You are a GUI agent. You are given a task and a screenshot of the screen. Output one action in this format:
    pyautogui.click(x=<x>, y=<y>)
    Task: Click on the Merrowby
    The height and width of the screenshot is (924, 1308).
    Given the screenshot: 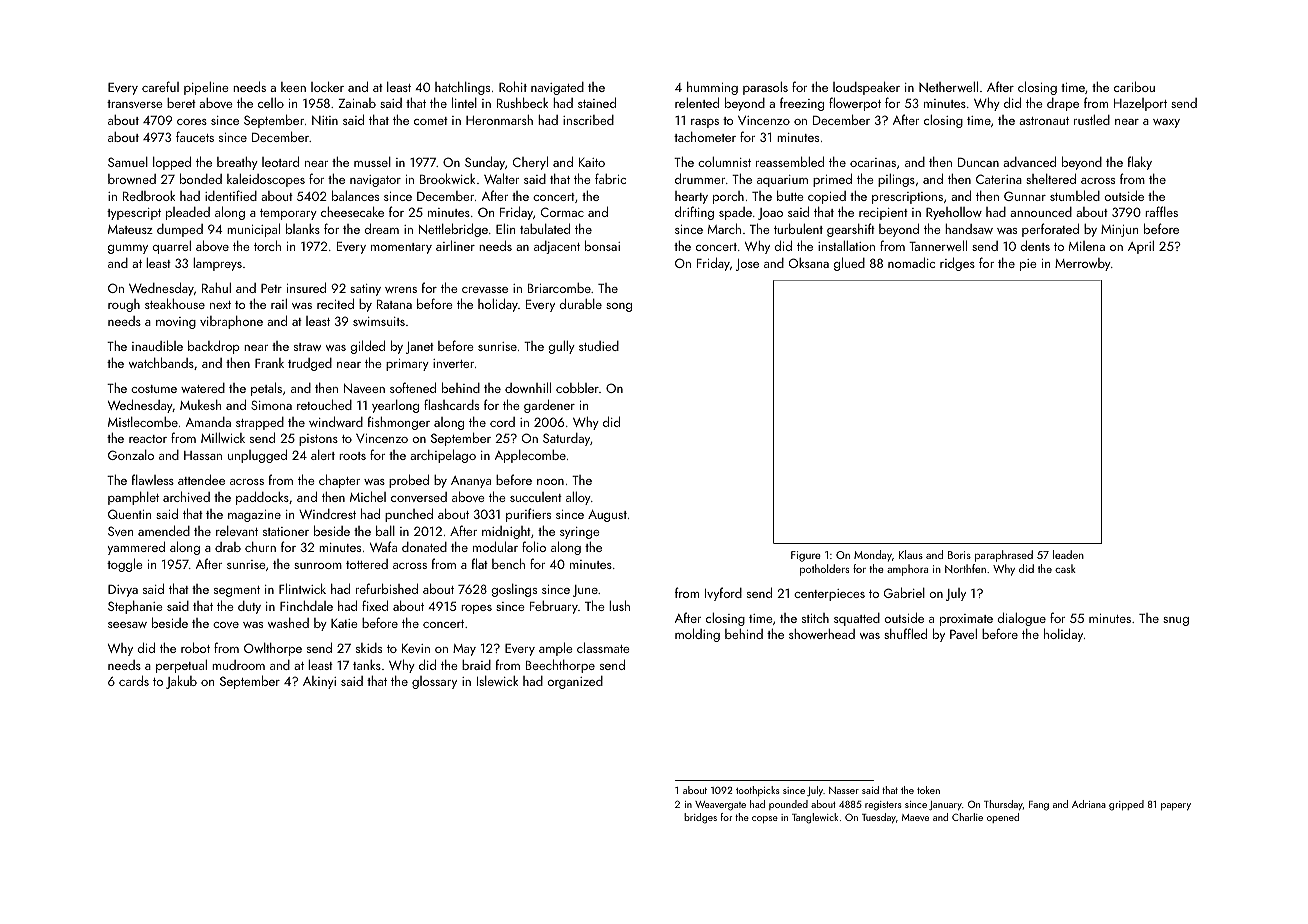 What is the action you would take?
    pyautogui.click(x=1083, y=264)
